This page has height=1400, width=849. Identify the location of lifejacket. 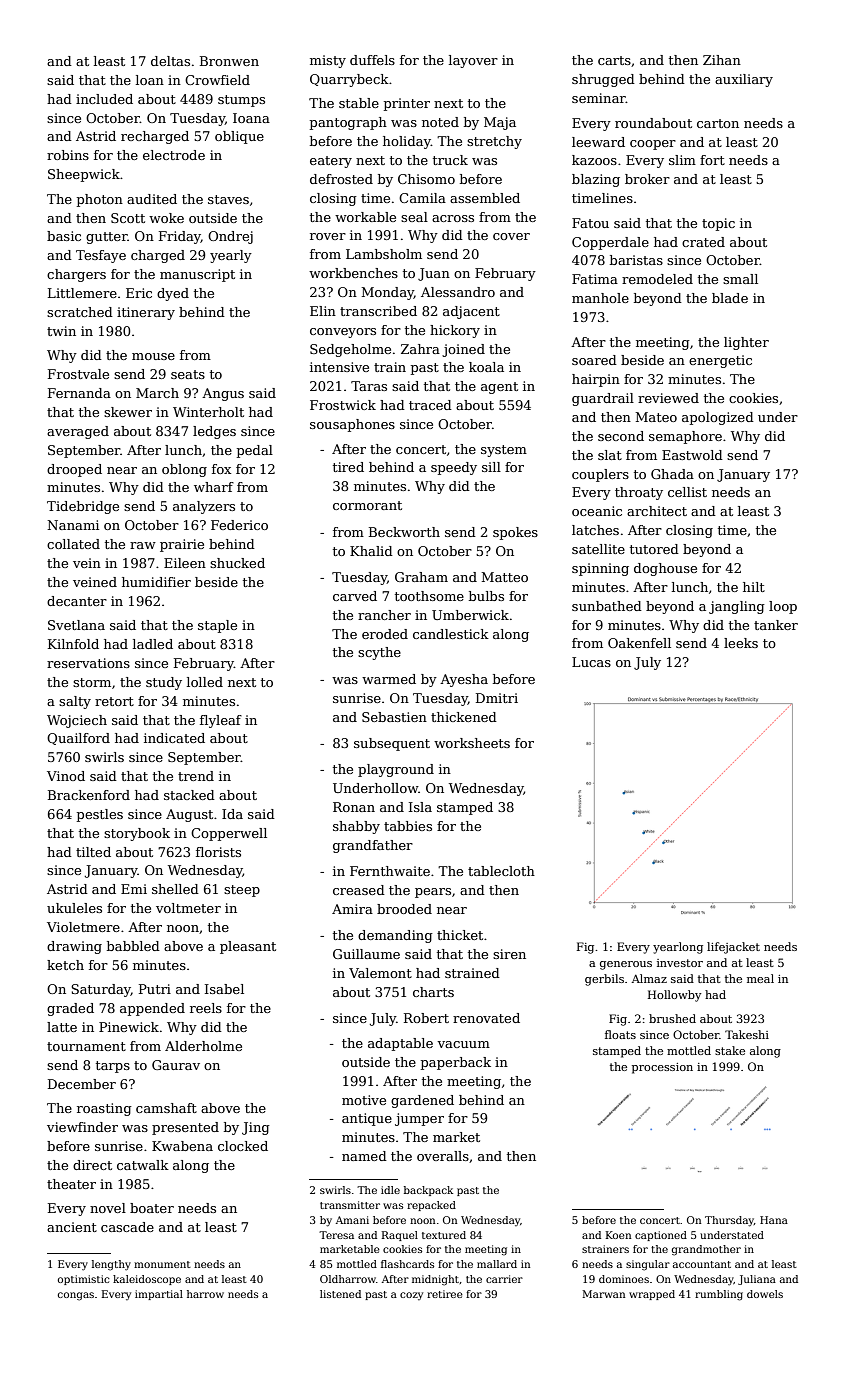
(733, 948).
